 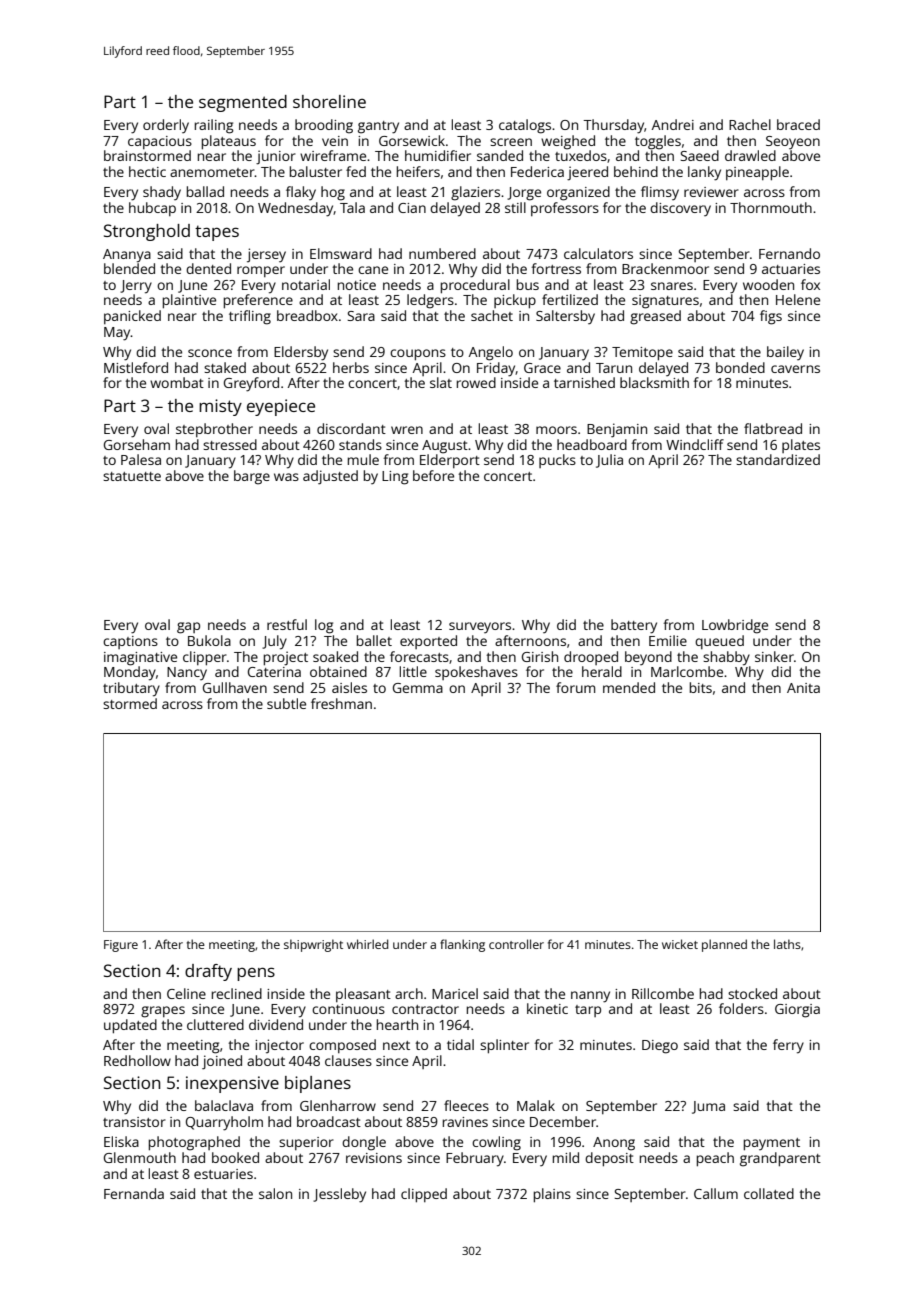 What do you see at coordinates (798, 124) in the document?
I see `braced` at bounding box center [798, 124].
